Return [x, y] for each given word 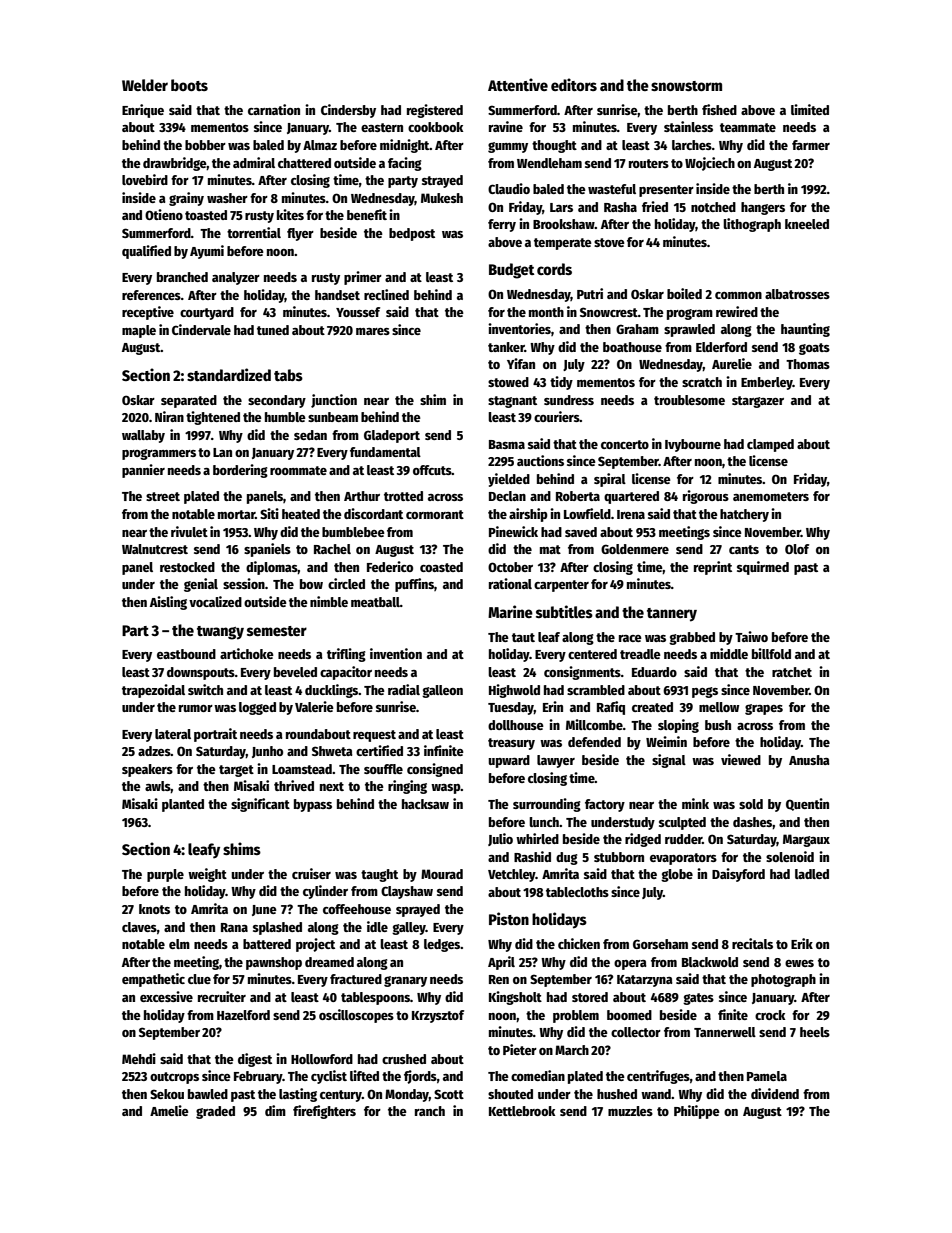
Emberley [767, 383]
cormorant [435, 514]
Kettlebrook [522, 1111]
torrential [254, 232]
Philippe [697, 1112]
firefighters [324, 1112]
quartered [631, 497]
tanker [506, 347]
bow [311, 584]
